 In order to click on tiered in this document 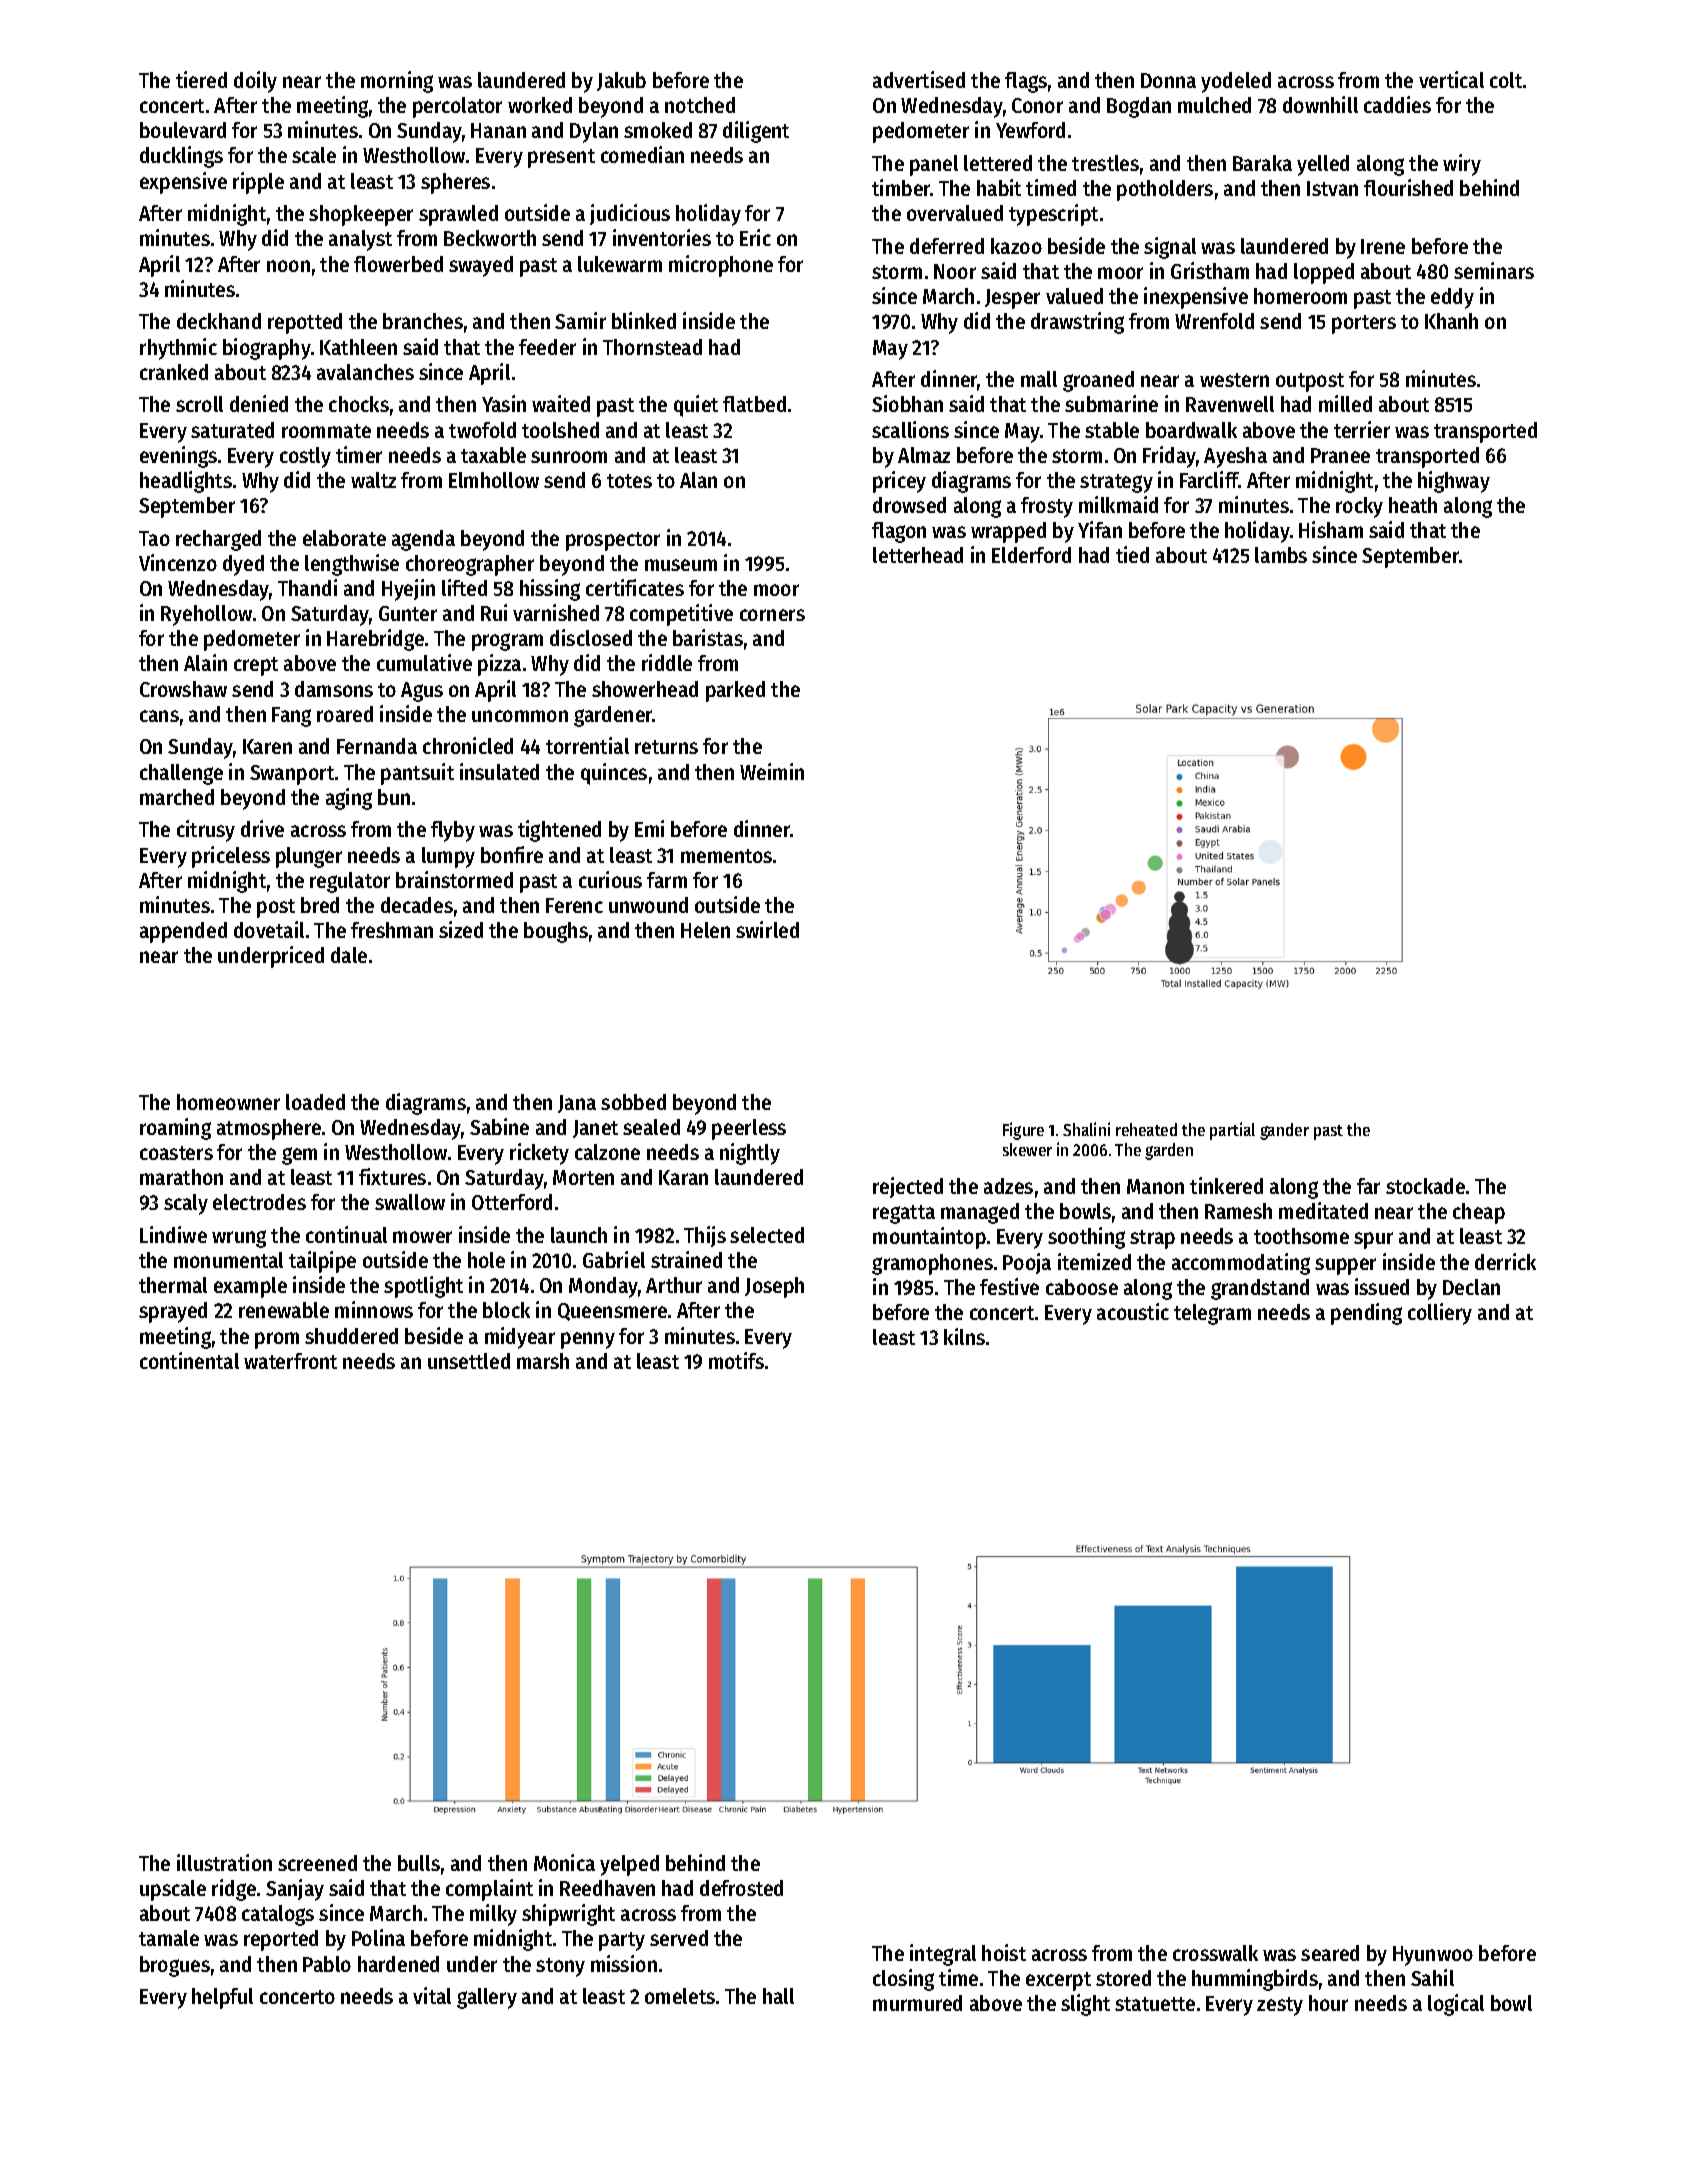, I will do `click(201, 79)`.
